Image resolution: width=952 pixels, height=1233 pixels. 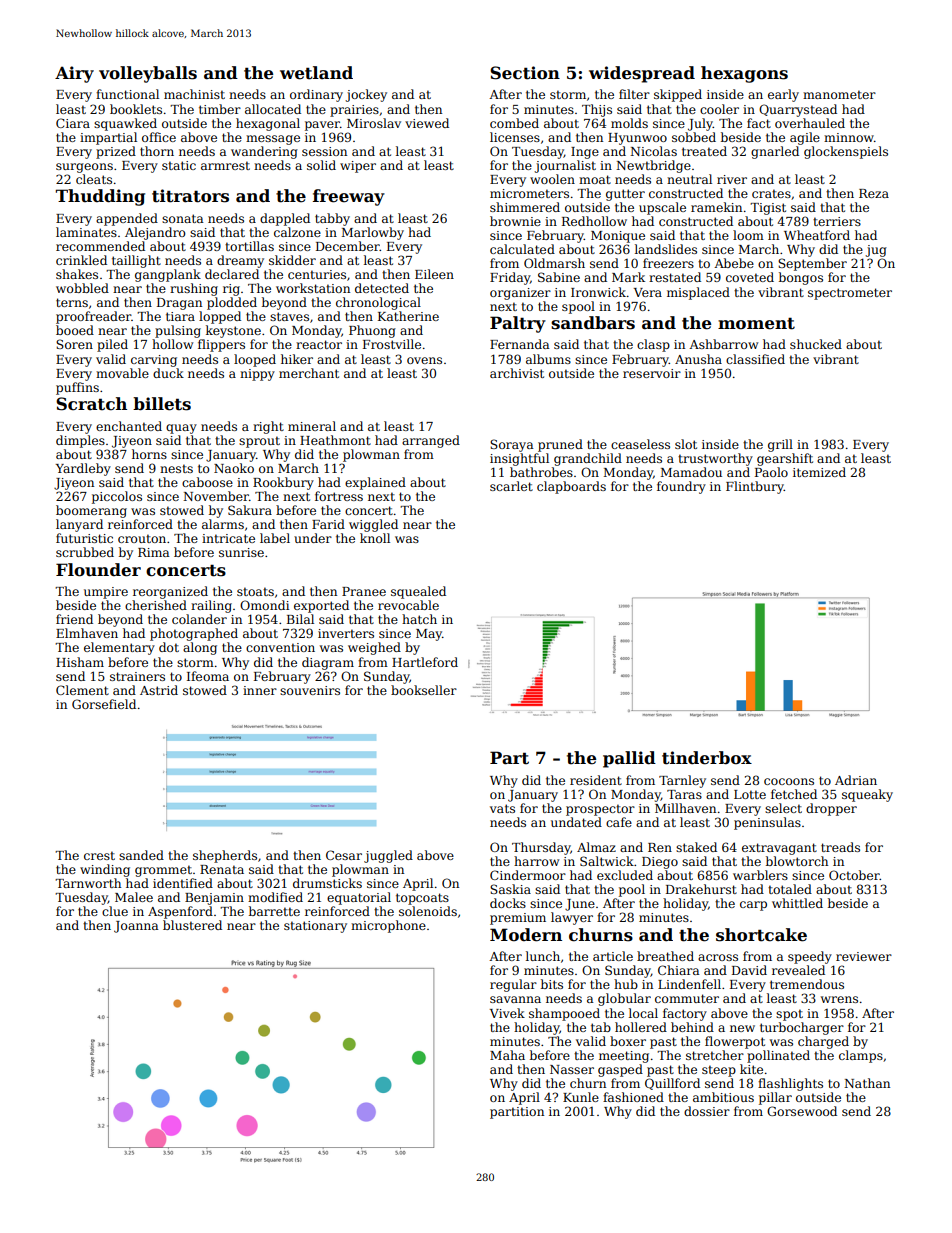 What do you see at coordinates (425, 662) in the image?
I see `Hartleford` at bounding box center [425, 662].
